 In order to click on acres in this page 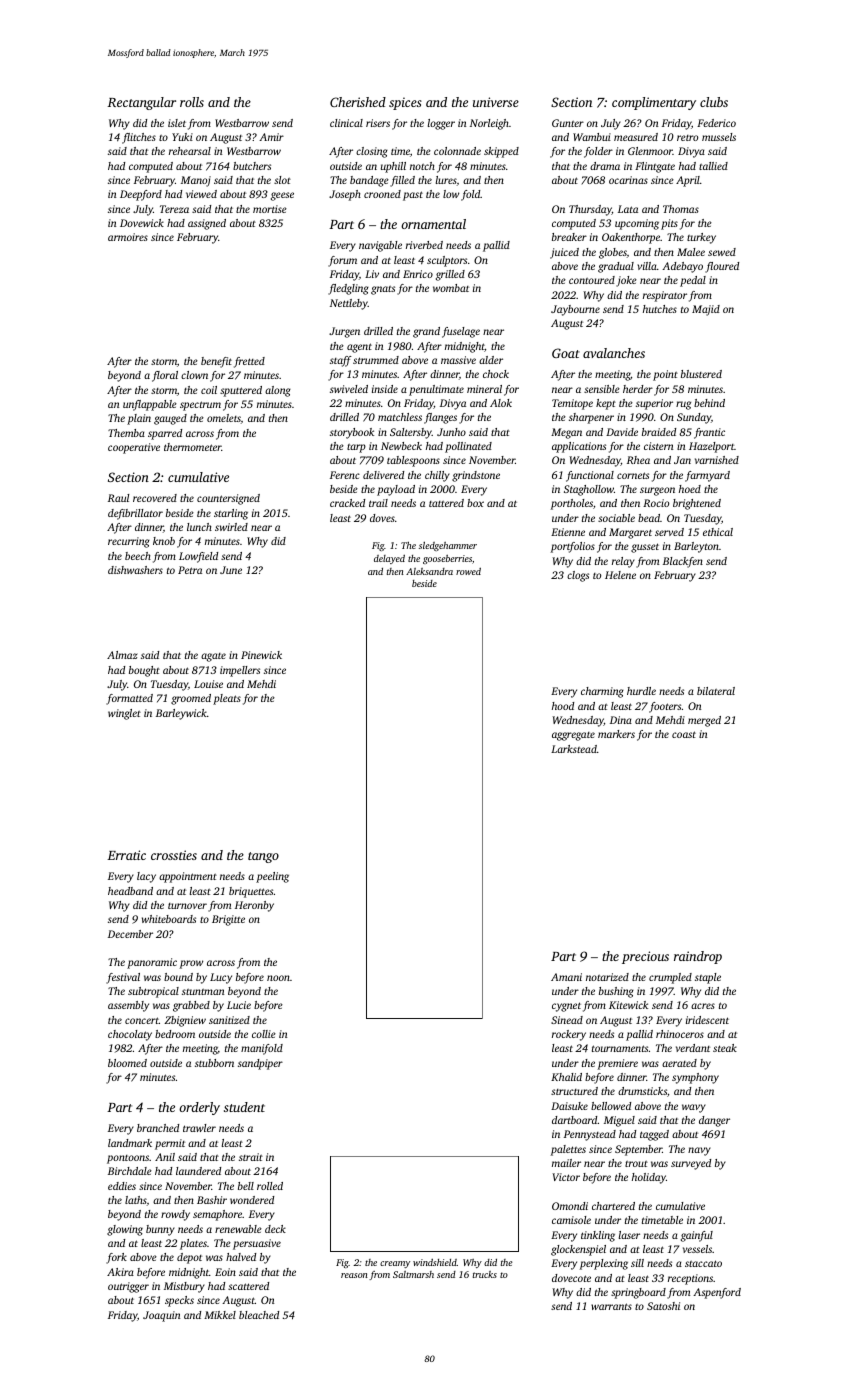, I will do `click(703, 1006)`.
